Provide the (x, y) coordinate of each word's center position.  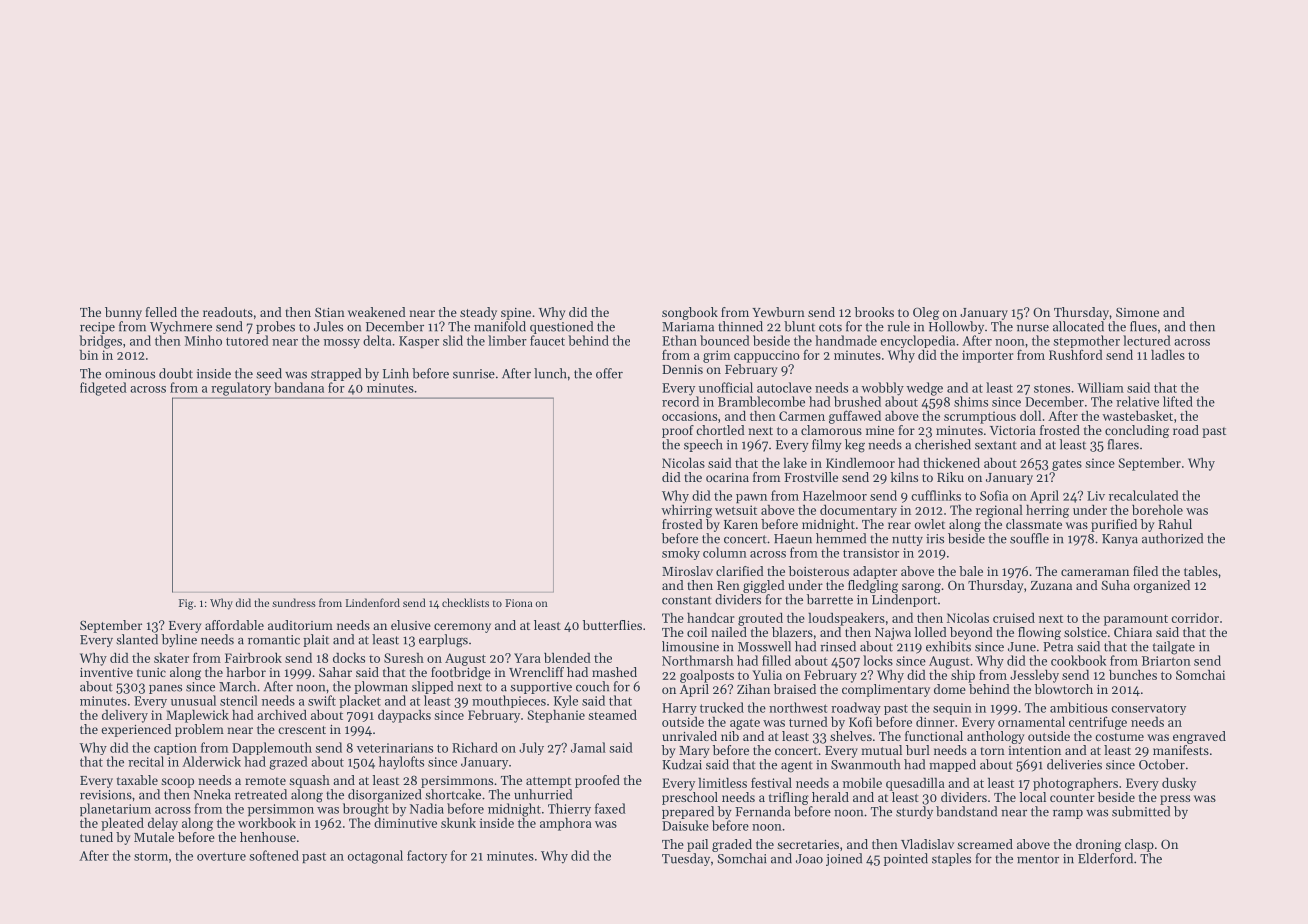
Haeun (793, 539)
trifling (789, 798)
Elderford (1105, 858)
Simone (1137, 312)
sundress (294, 602)
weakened (377, 312)
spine (516, 314)
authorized (1172, 538)
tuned (96, 837)
